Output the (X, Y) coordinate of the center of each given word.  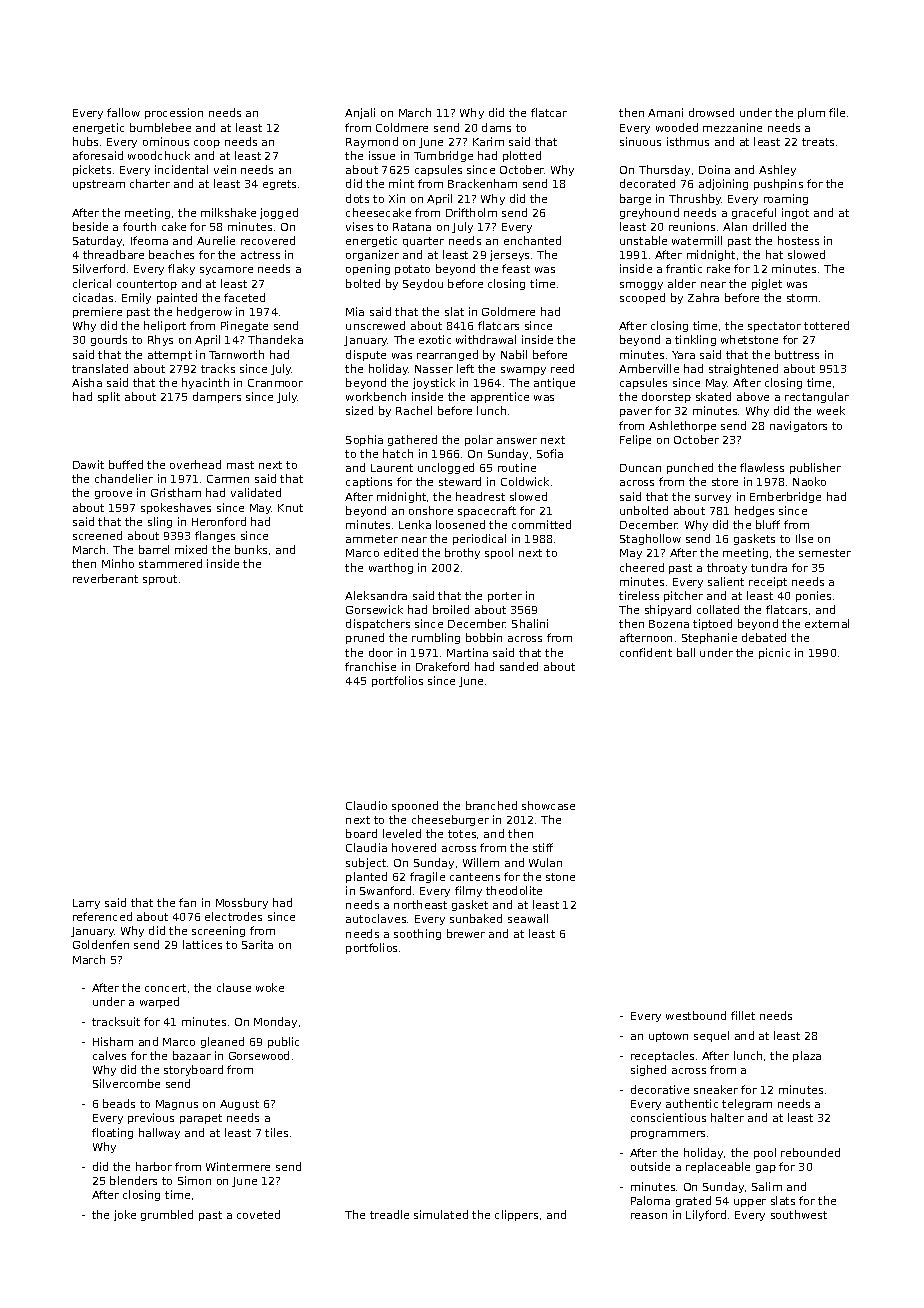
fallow (123, 112)
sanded (519, 666)
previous (151, 1118)
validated (256, 492)
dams (496, 127)
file (837, 112)
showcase (548, 805)
